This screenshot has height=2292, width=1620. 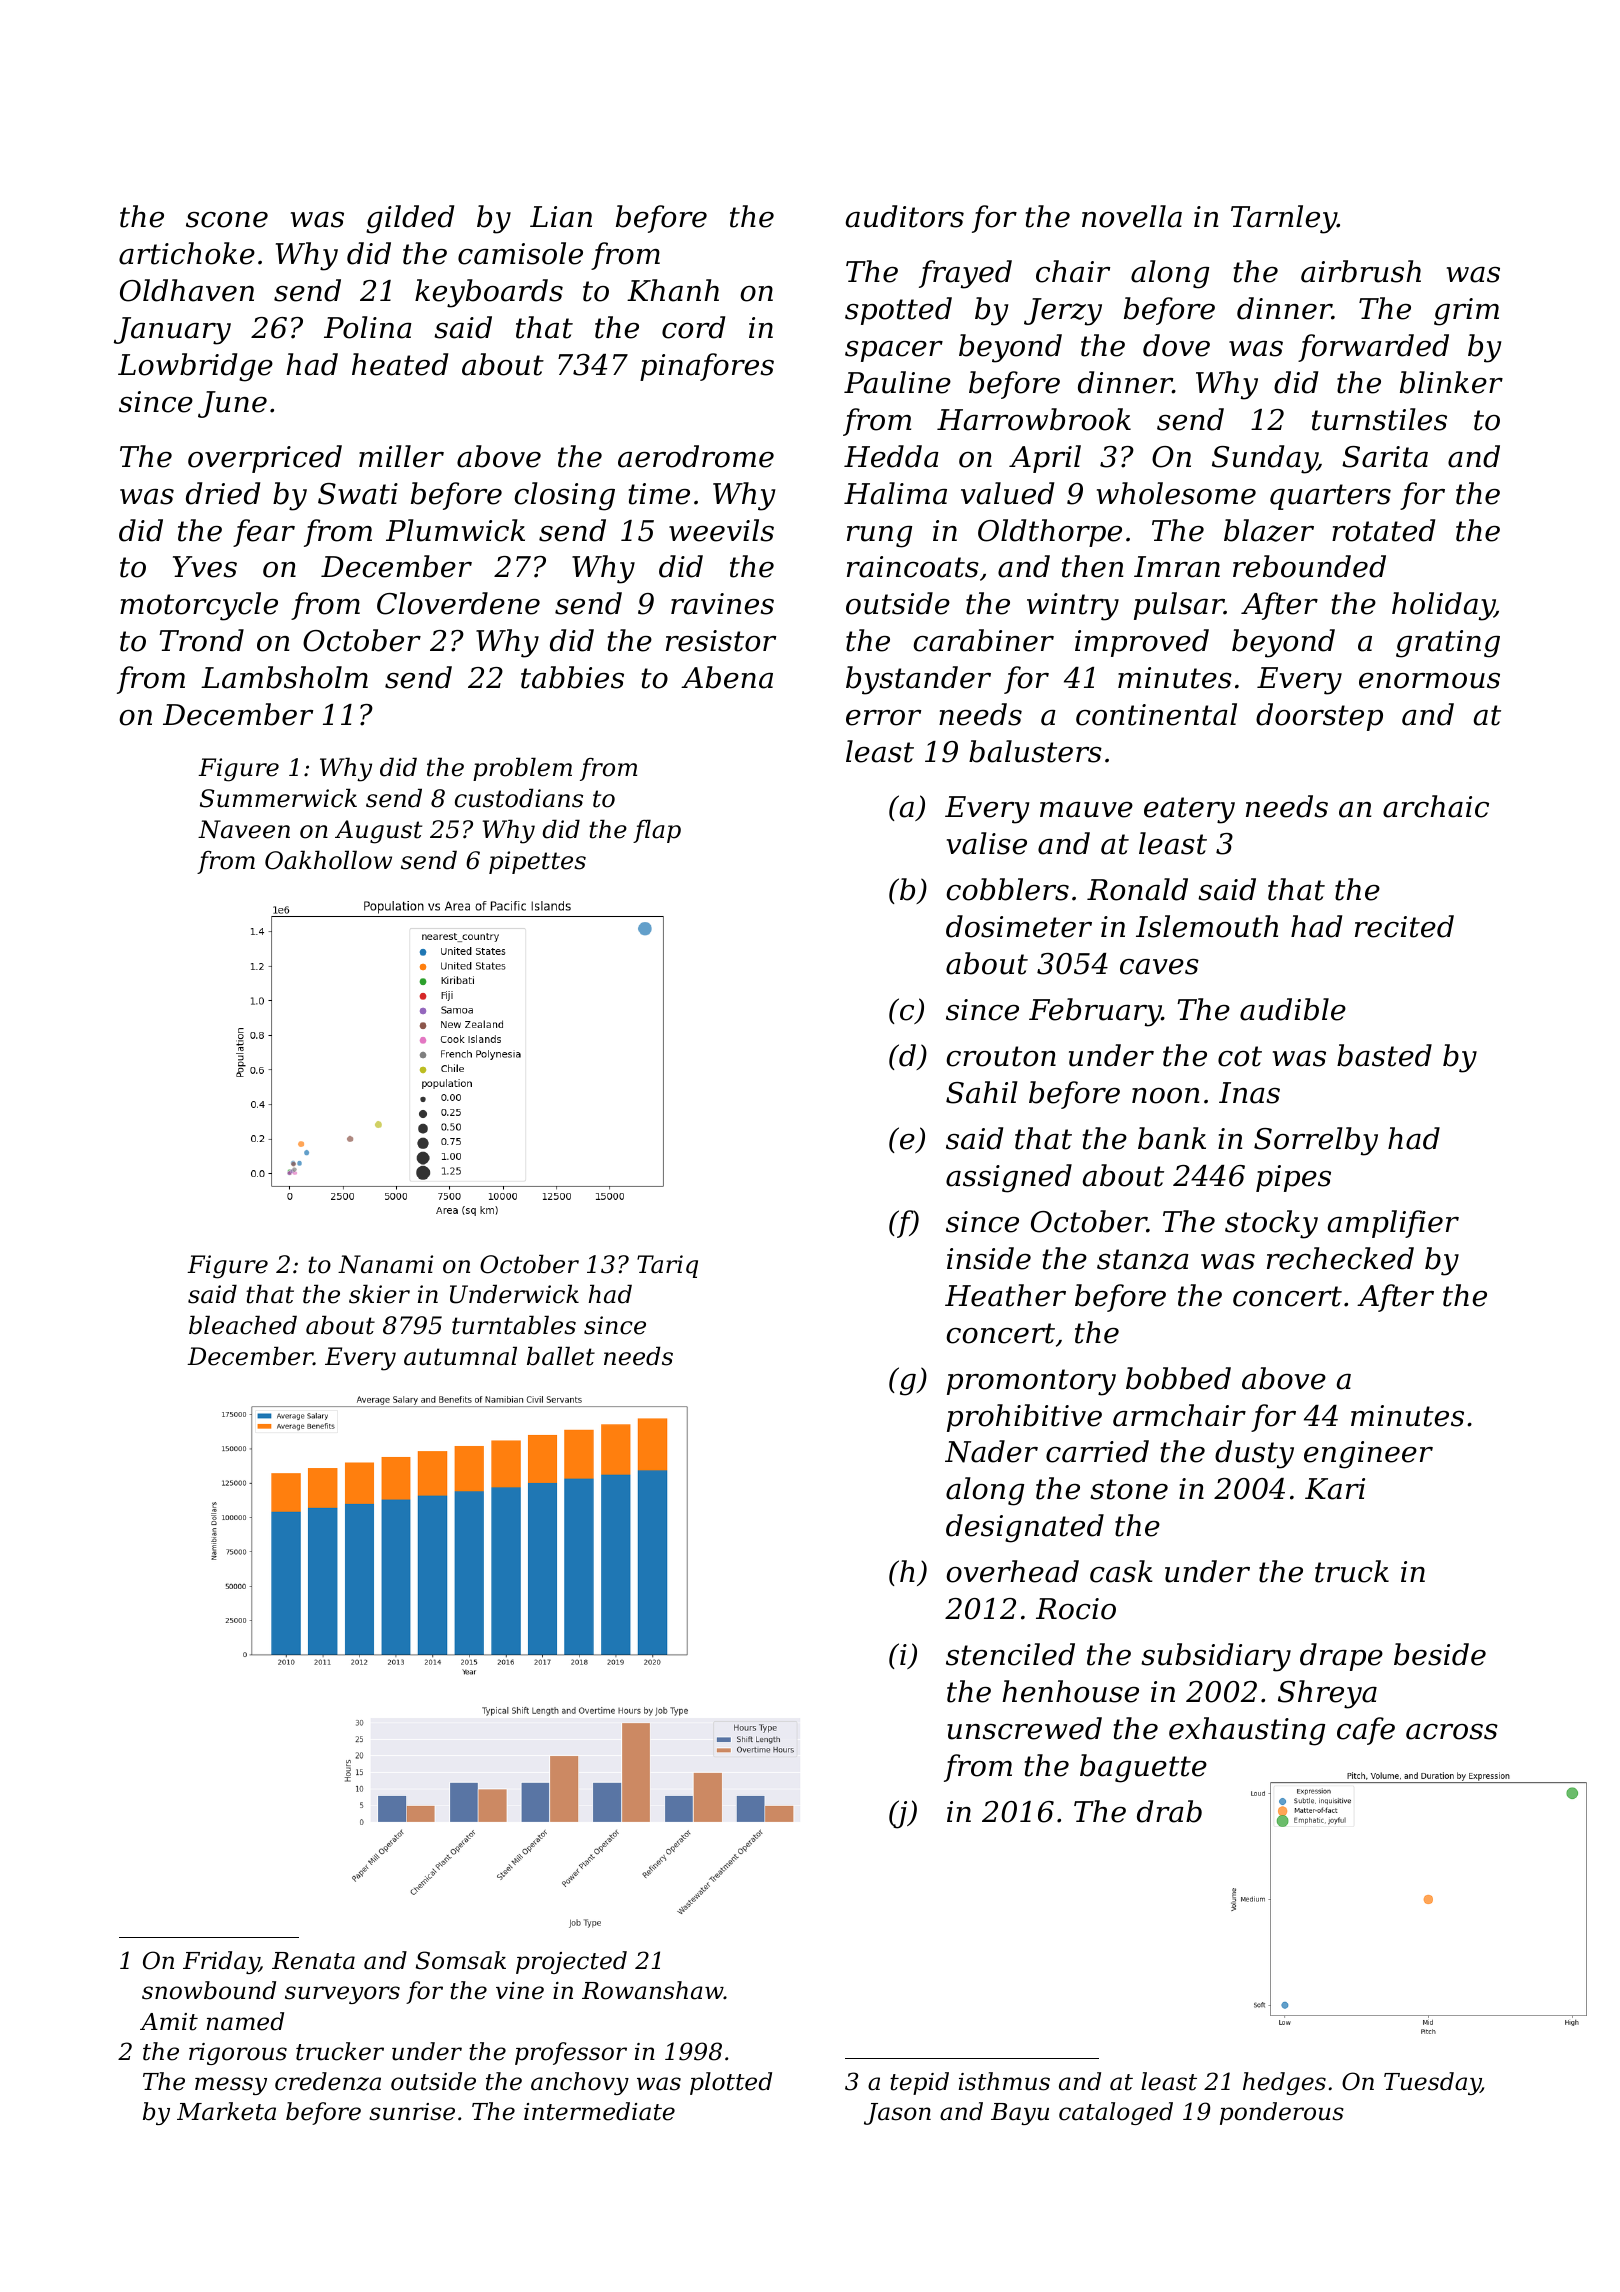 What do you see at coordinates (379, 1294) in the screenshot?
I see `skier` at bounding box center [379, 1294].
